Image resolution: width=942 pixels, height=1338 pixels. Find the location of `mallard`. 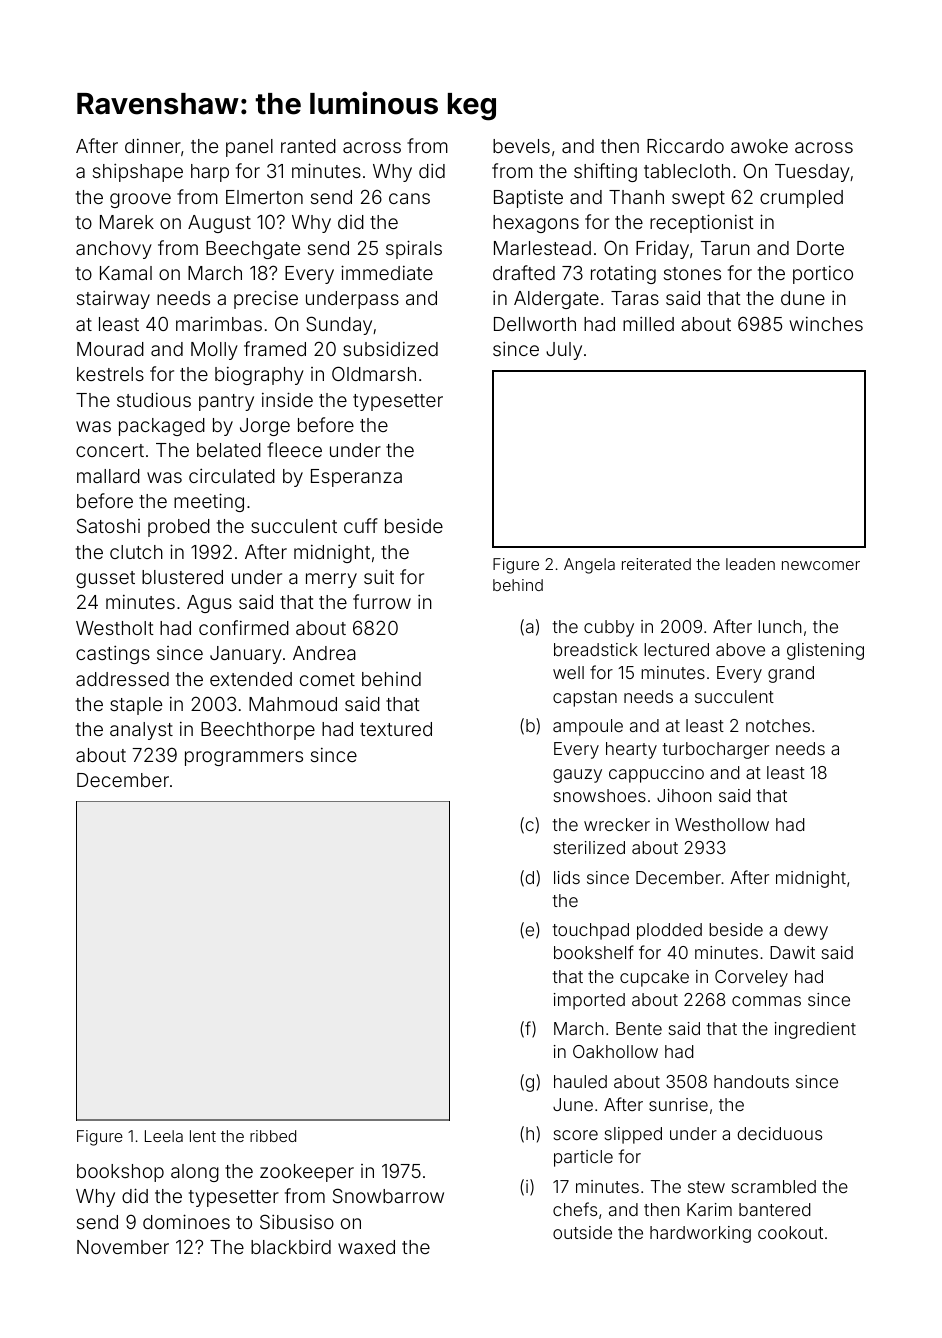

mallard is located at coordinates (108, 476).
